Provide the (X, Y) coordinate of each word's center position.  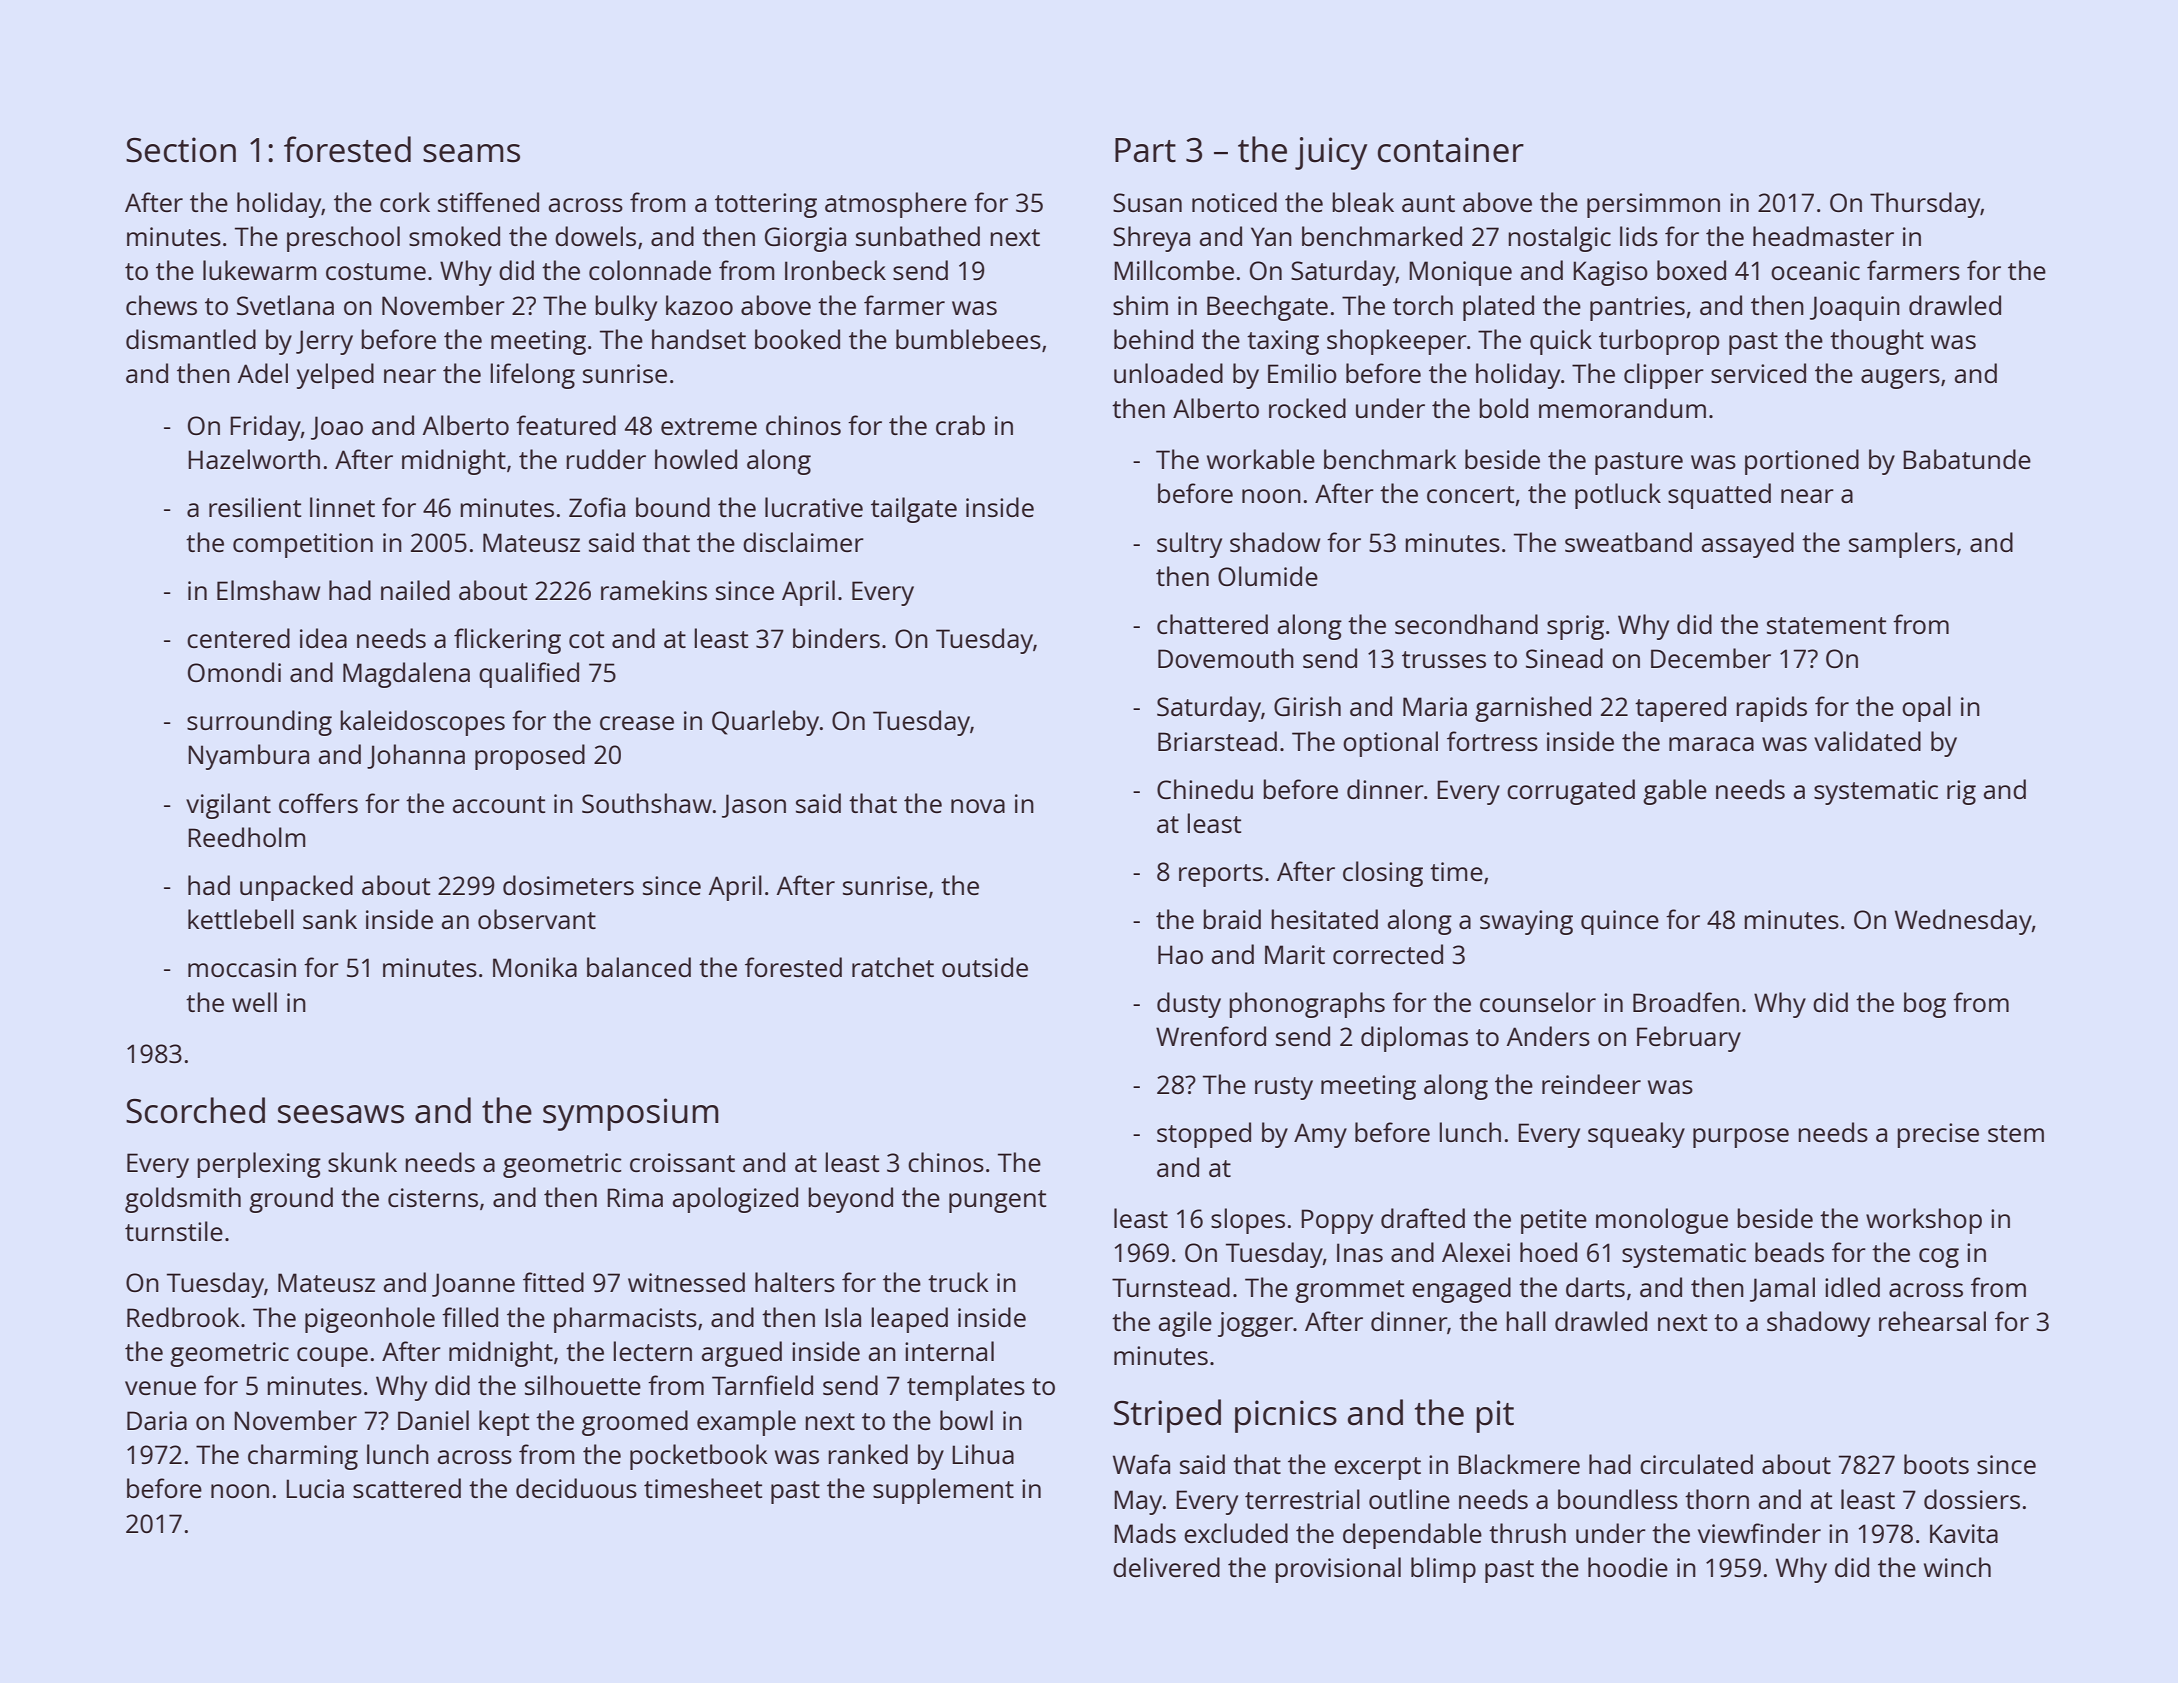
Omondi (234, 672)
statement (1826, 625)
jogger (1255, 1324)
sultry (1189, 545)
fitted (553, 1282)
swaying (1526, 922)
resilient (255, 507)
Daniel (433, 1420)
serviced (1758, 373)
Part (1145, 150)
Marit (1295, 954)
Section (181, 150)
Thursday (1925, 205)
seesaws (341, 1114)
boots (1936, 1464)
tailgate (914, 510)
